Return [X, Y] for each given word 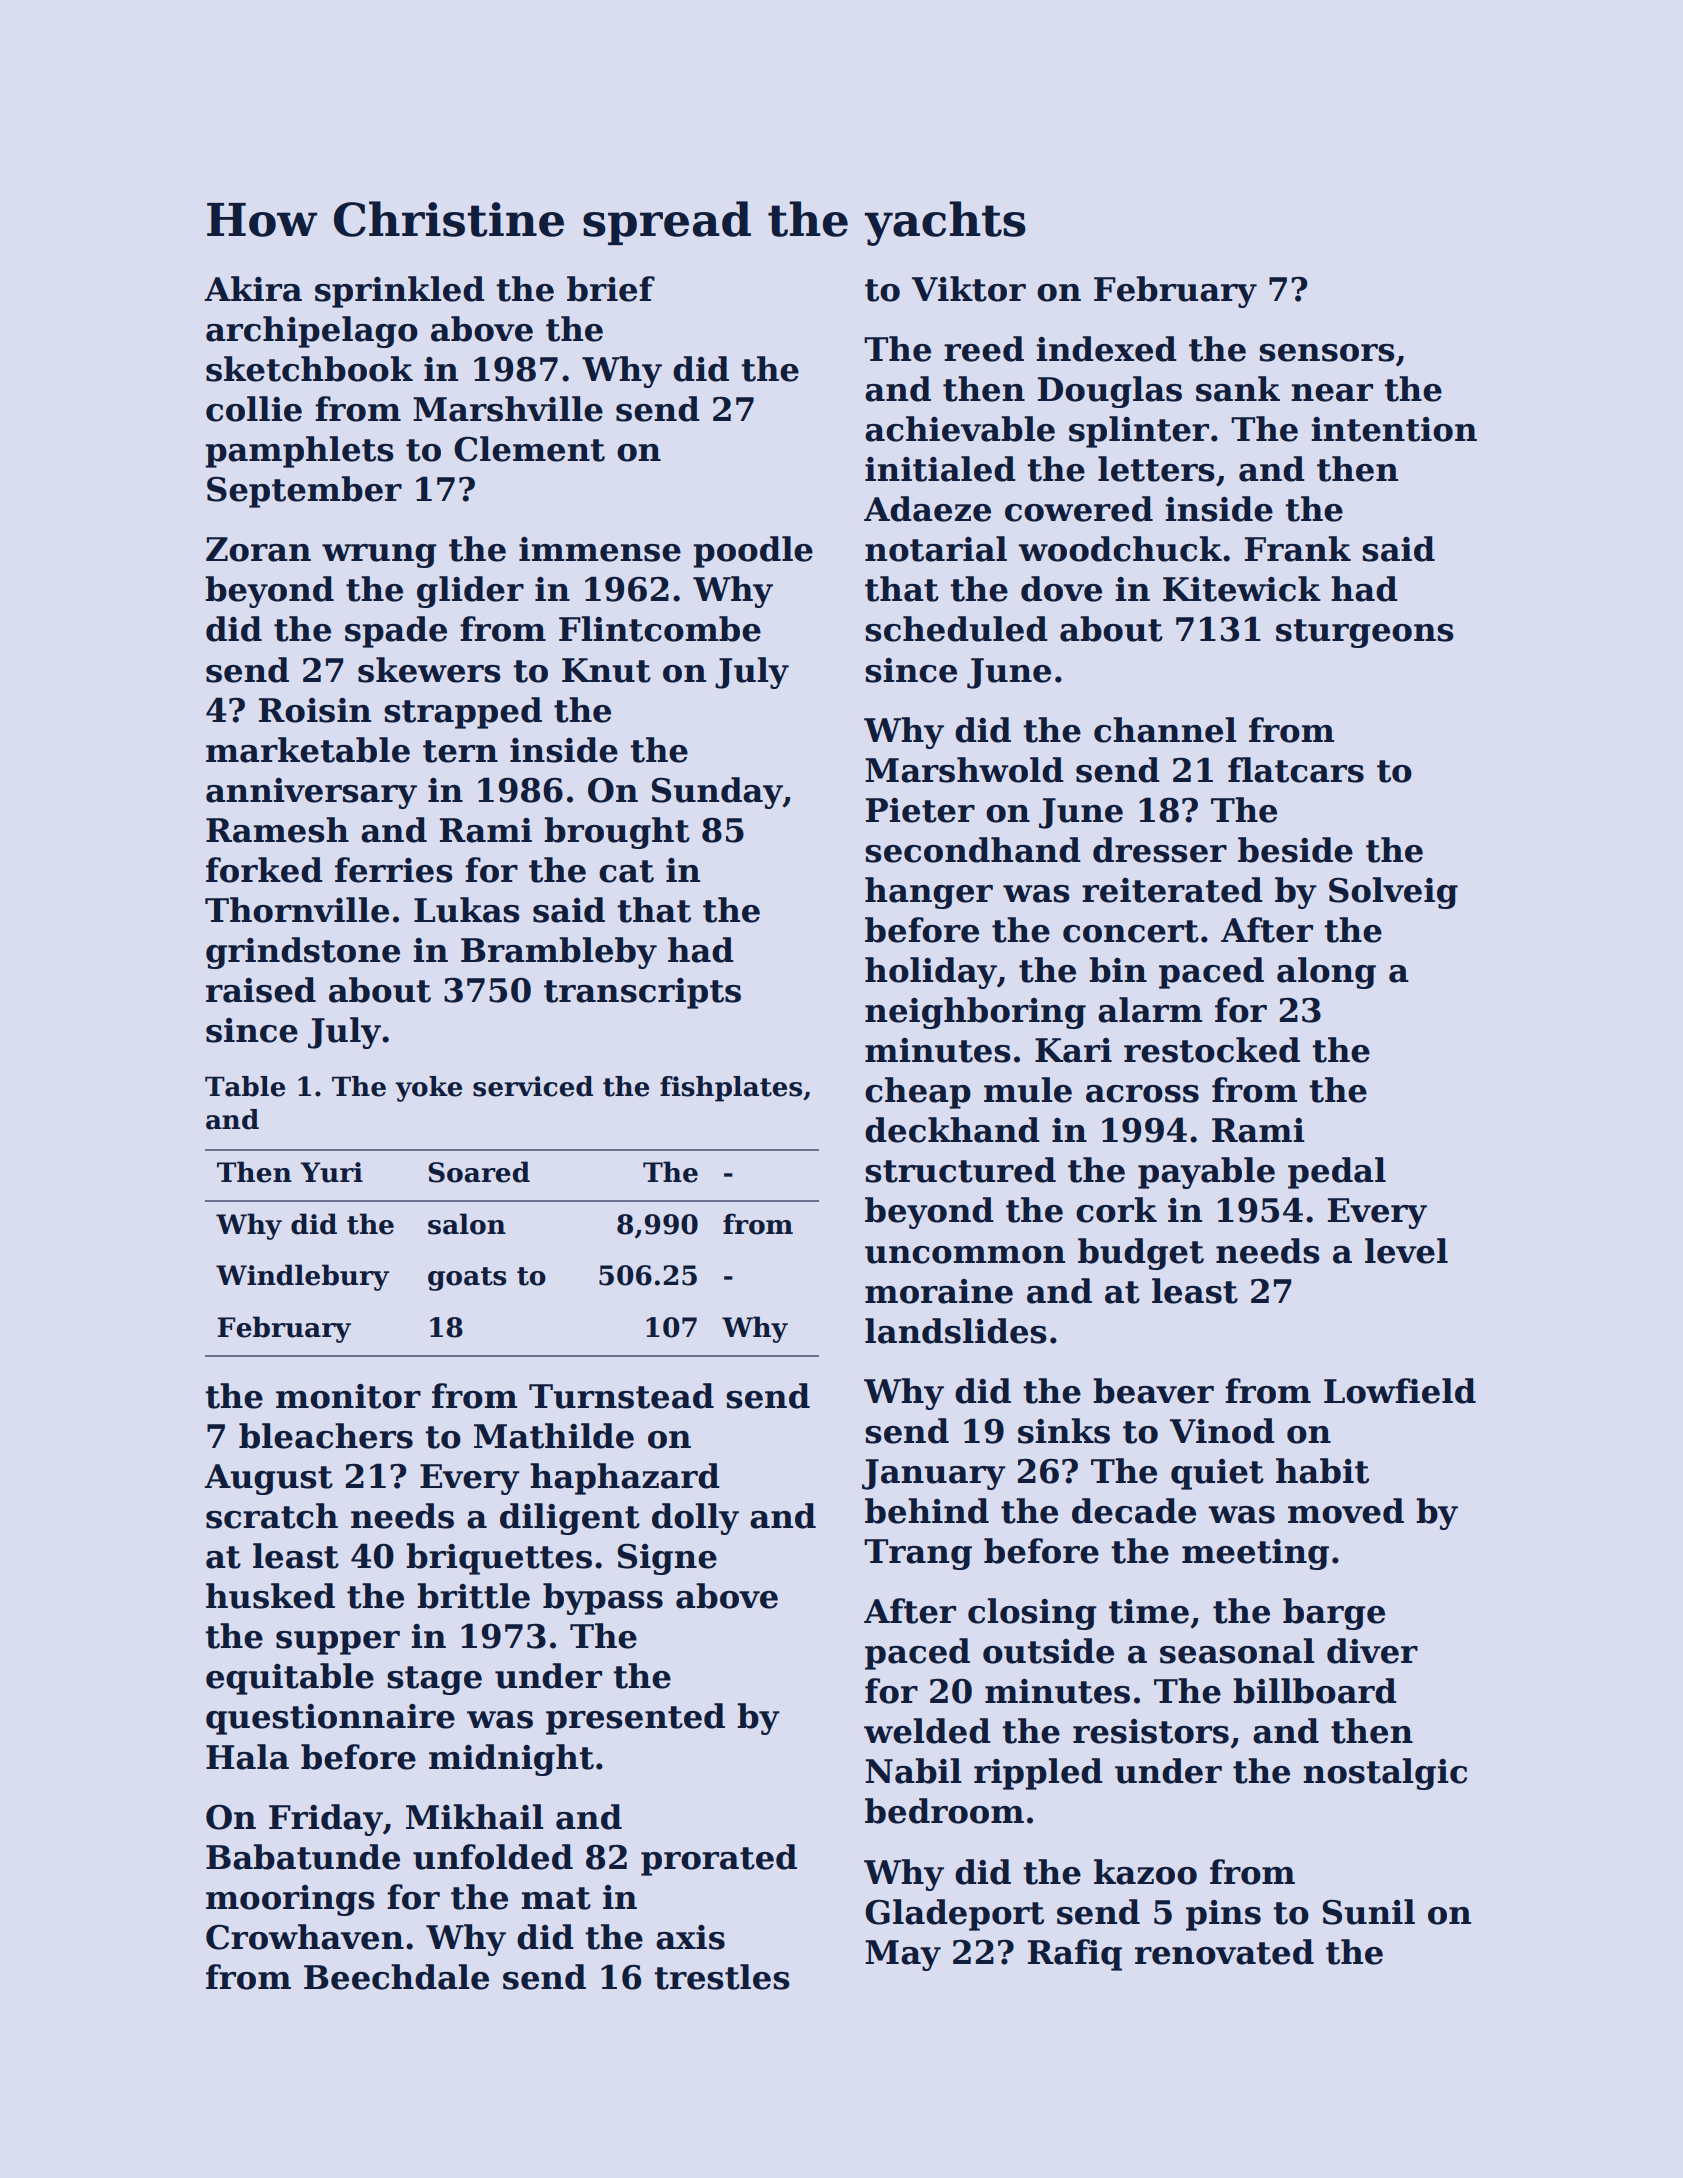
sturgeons [1365, 633]
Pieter [920, 810]
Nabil [913, 1771]
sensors [1327, 353]
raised [261, 990]
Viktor [968, 289]
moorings [290, 1900]
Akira [253, 289]
